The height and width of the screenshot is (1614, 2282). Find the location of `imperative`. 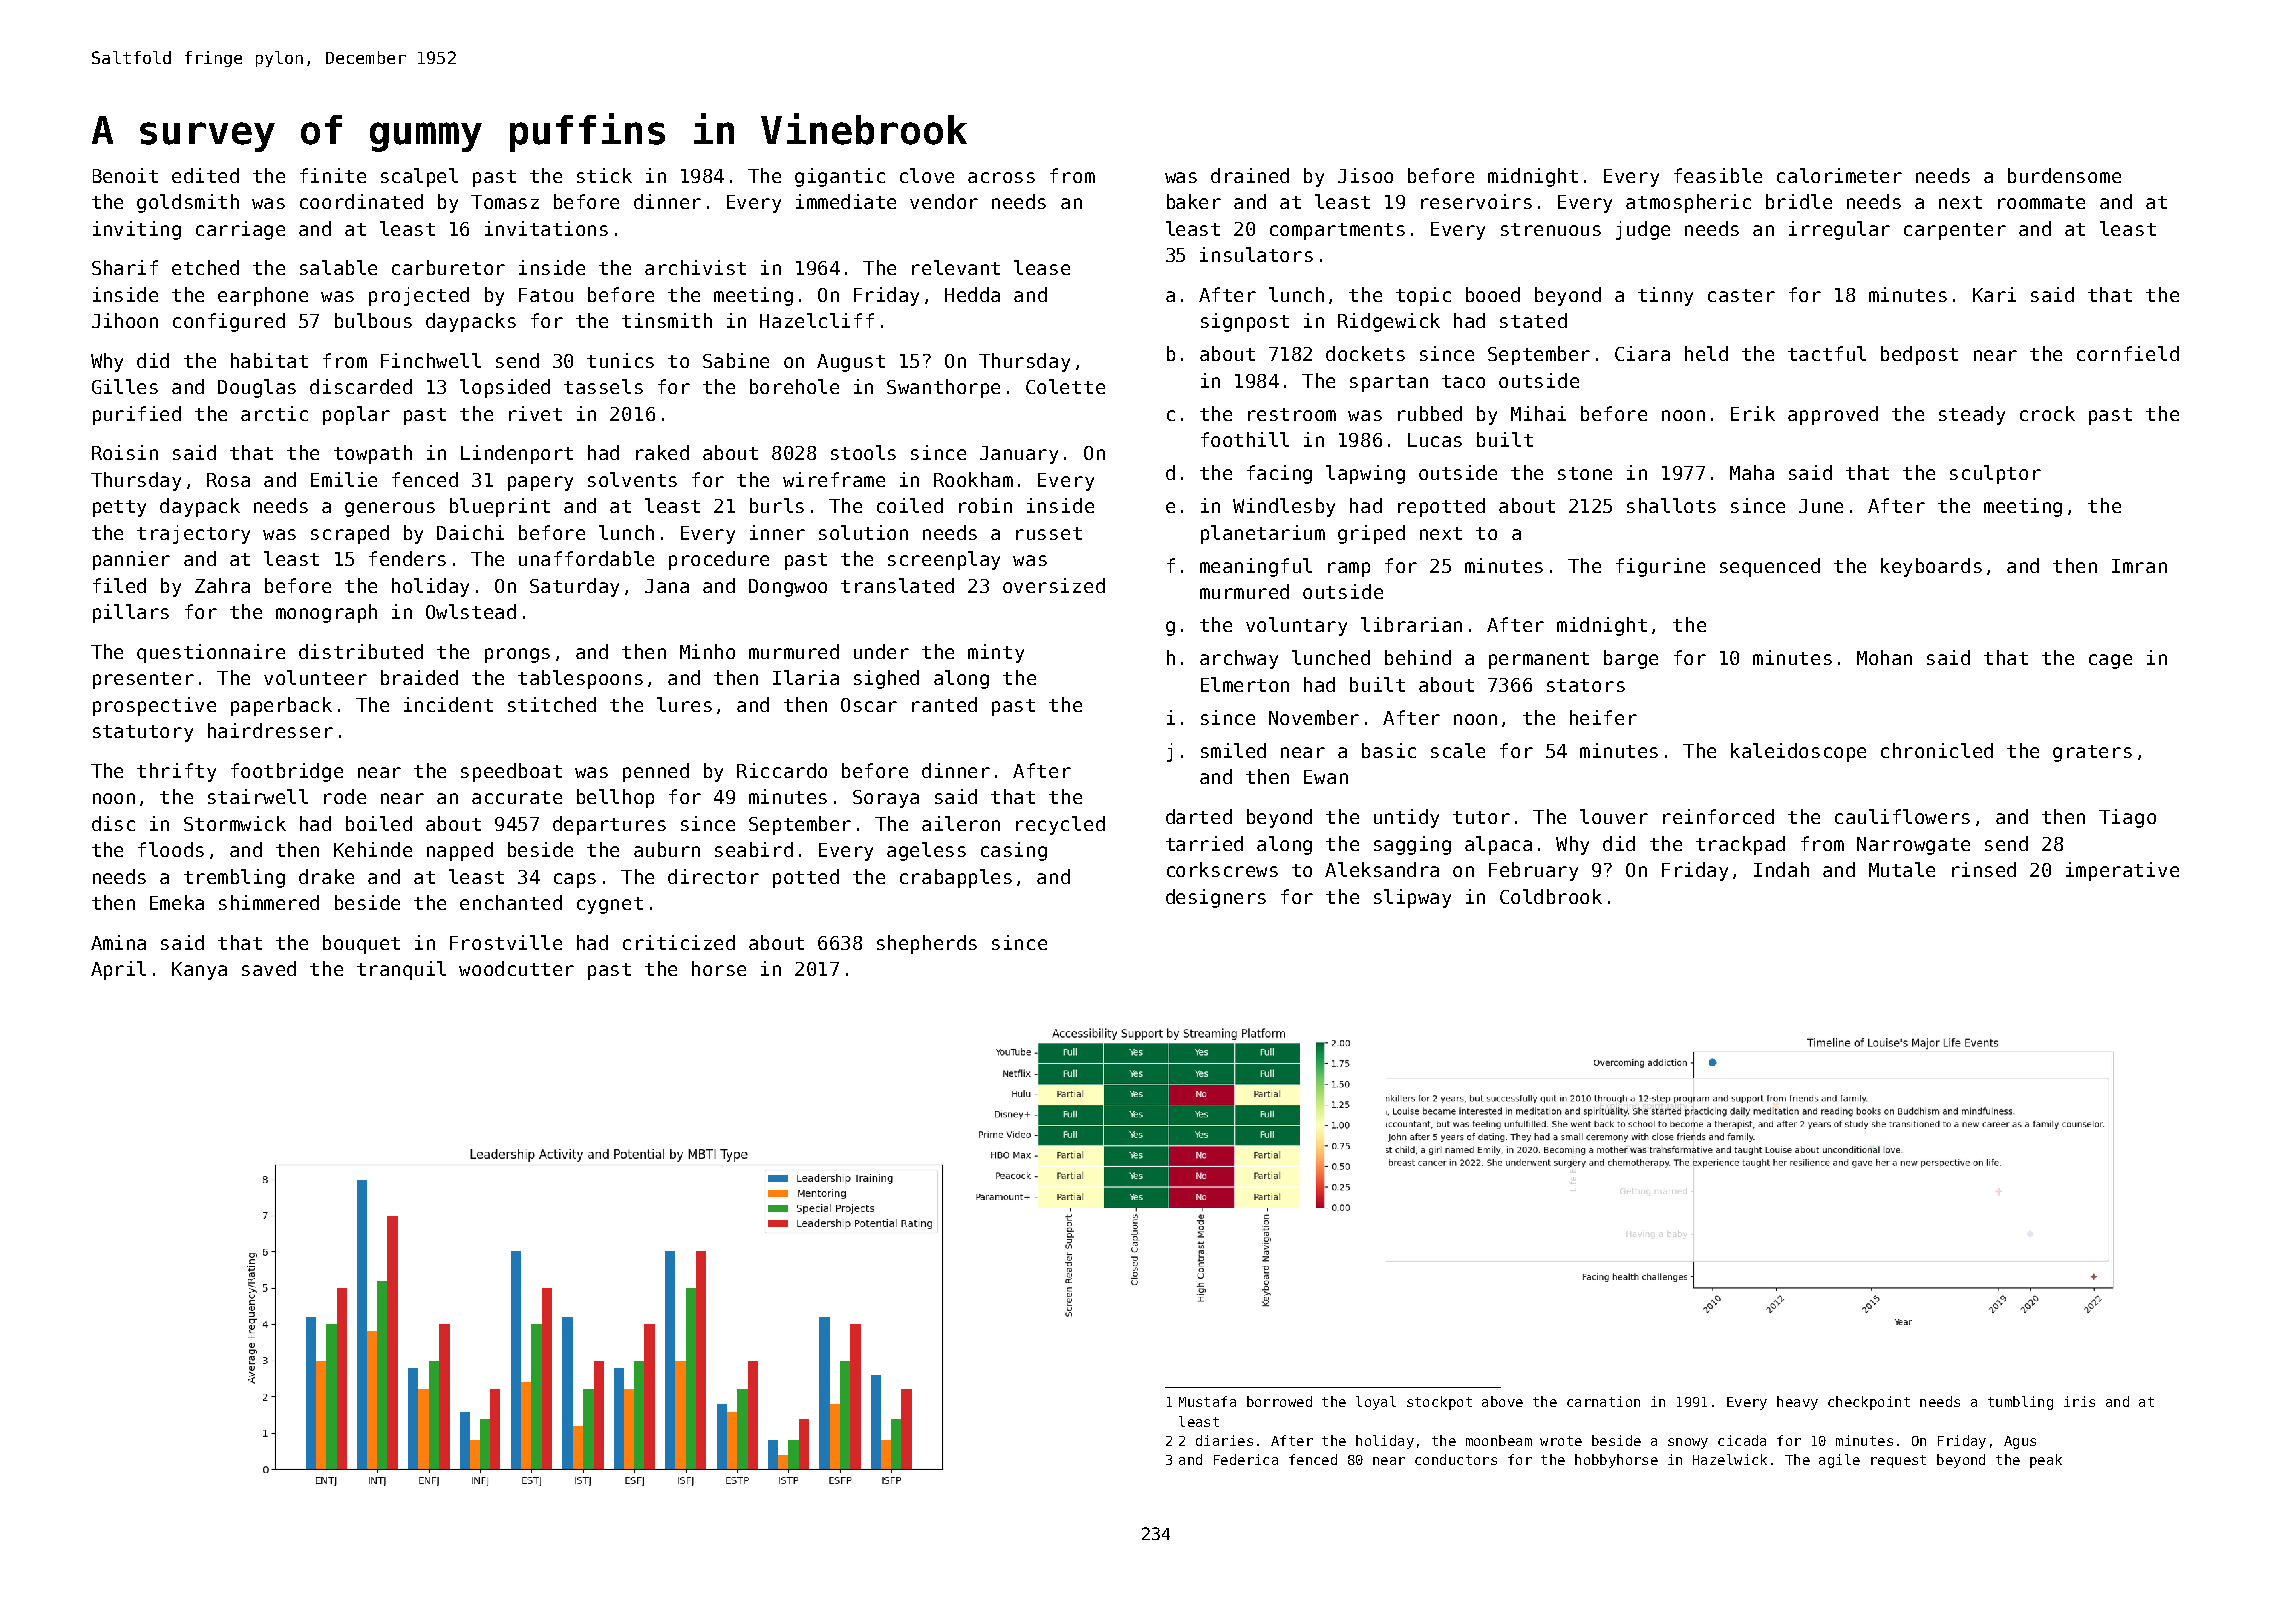

imperative is located at coordinates (2122, 871).
